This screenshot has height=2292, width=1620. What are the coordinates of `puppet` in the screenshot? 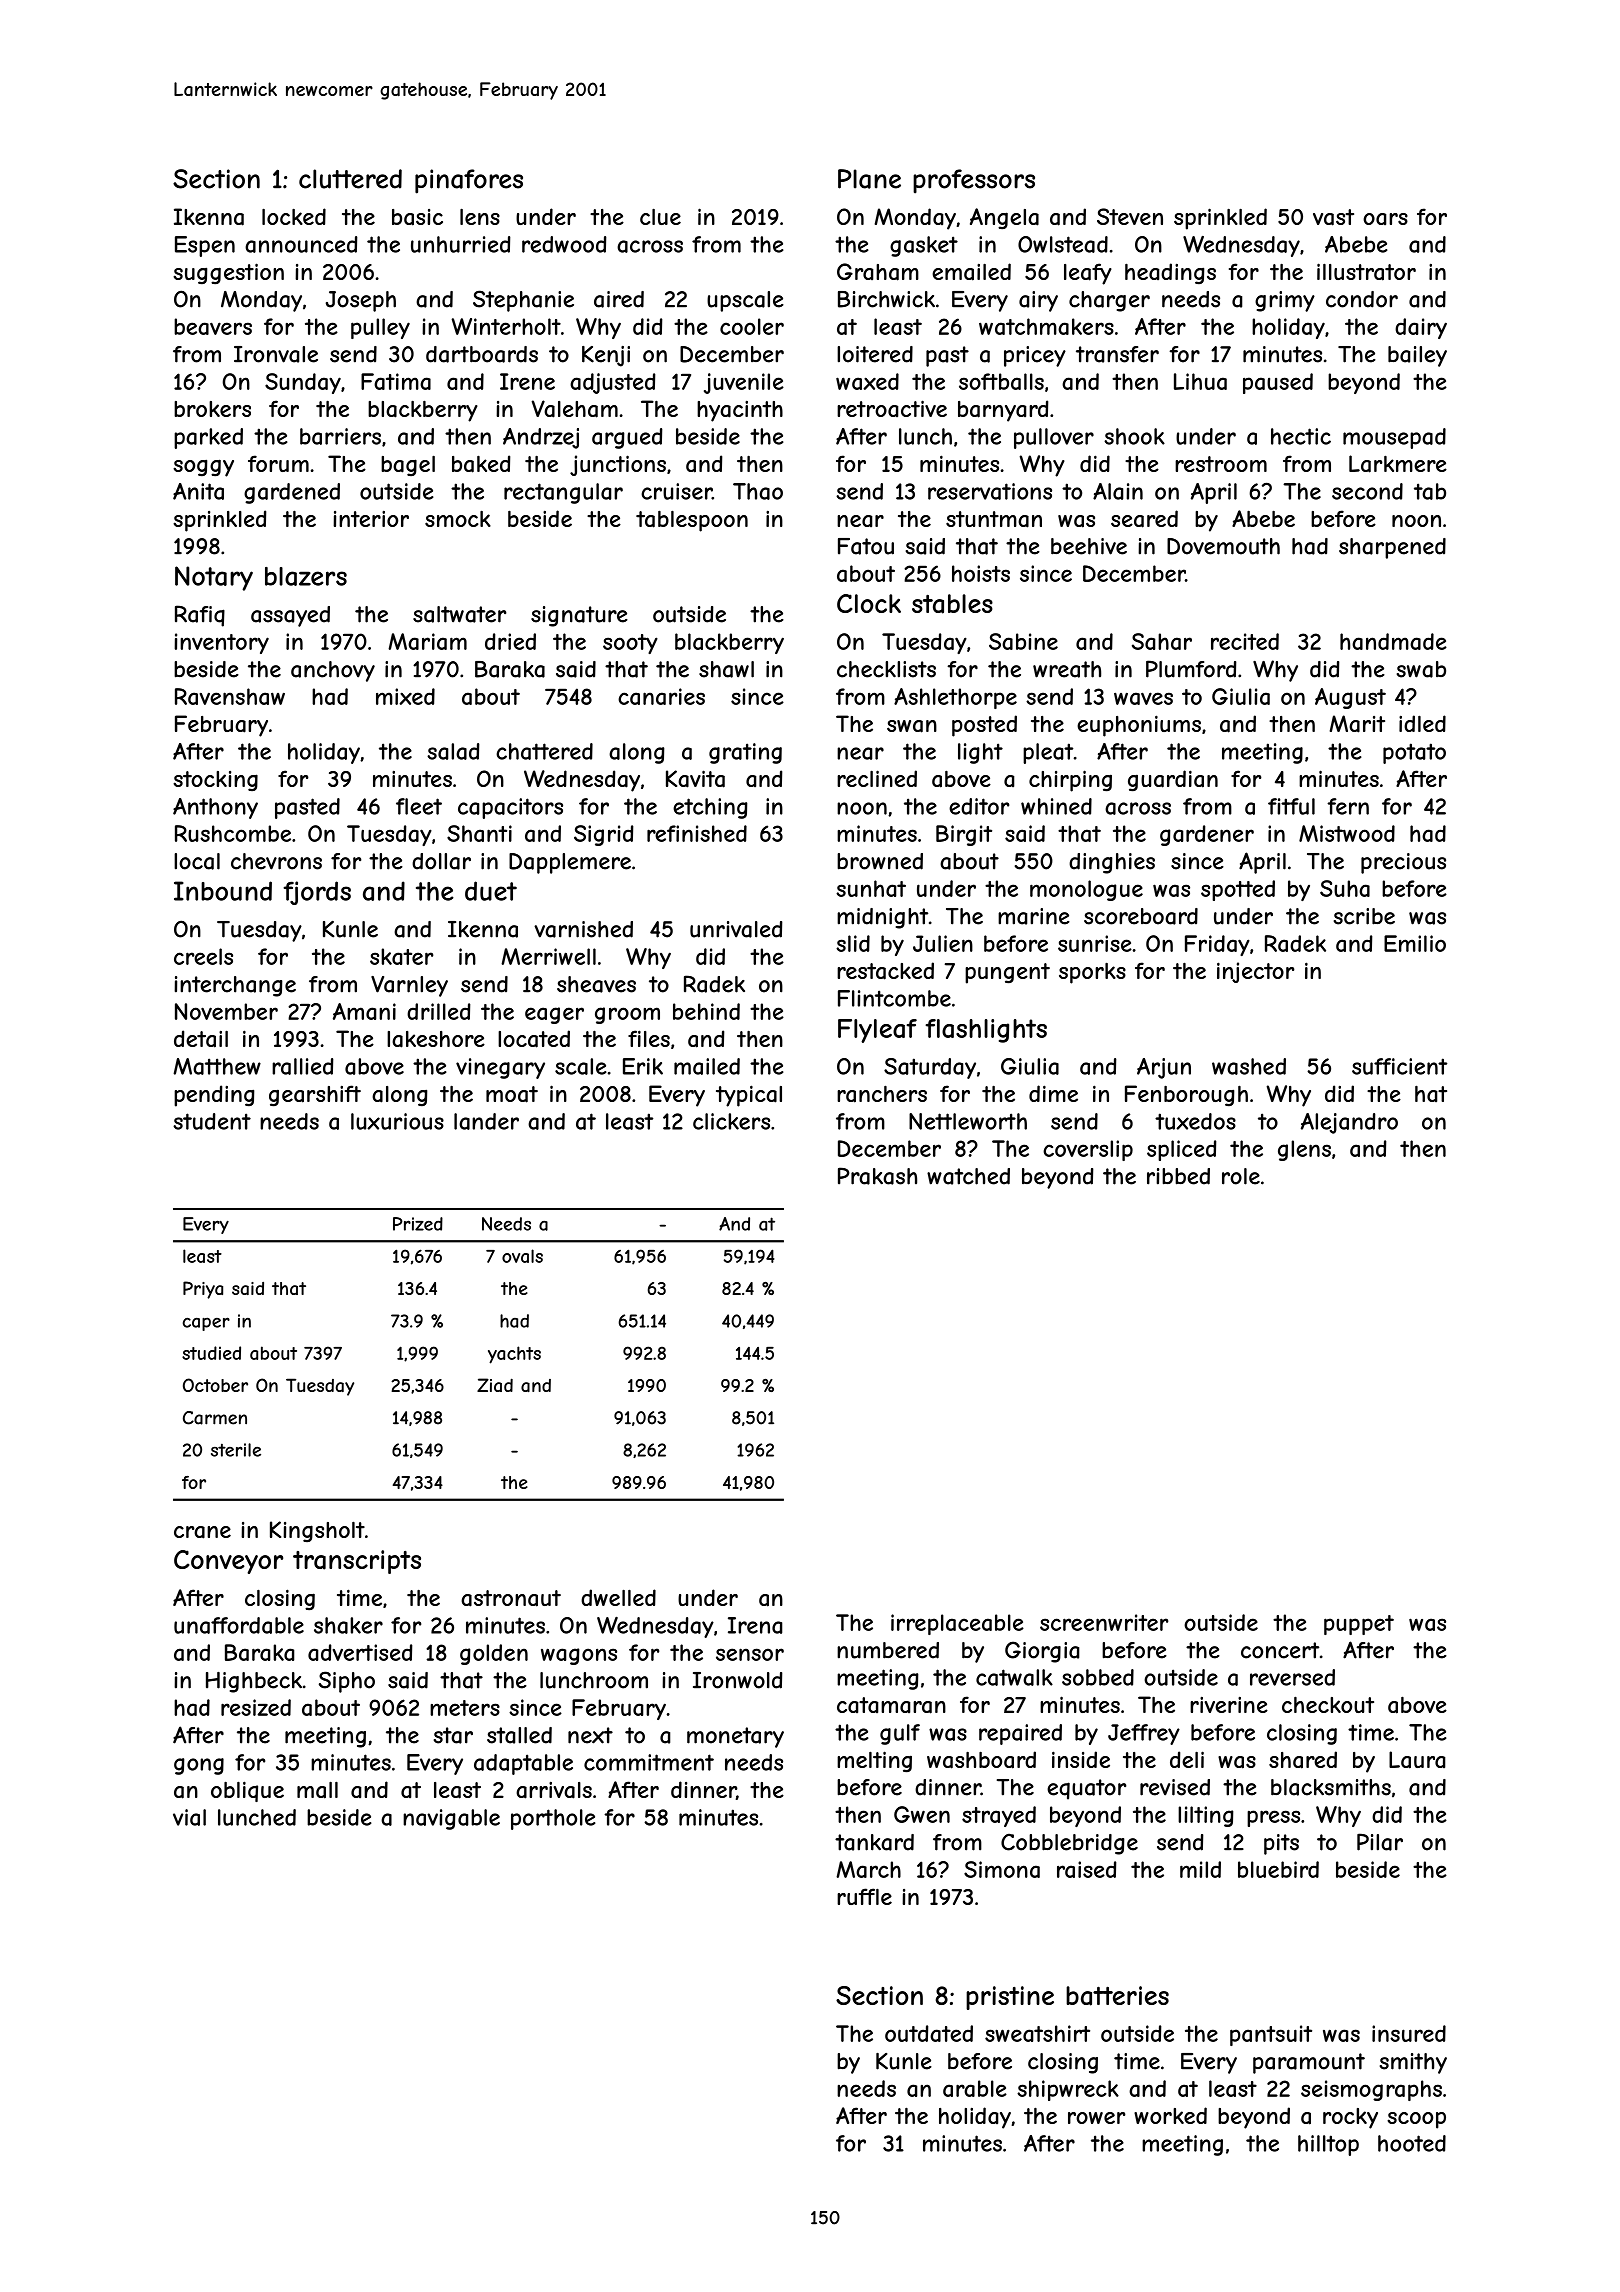 It's located at (1359, 1625).
